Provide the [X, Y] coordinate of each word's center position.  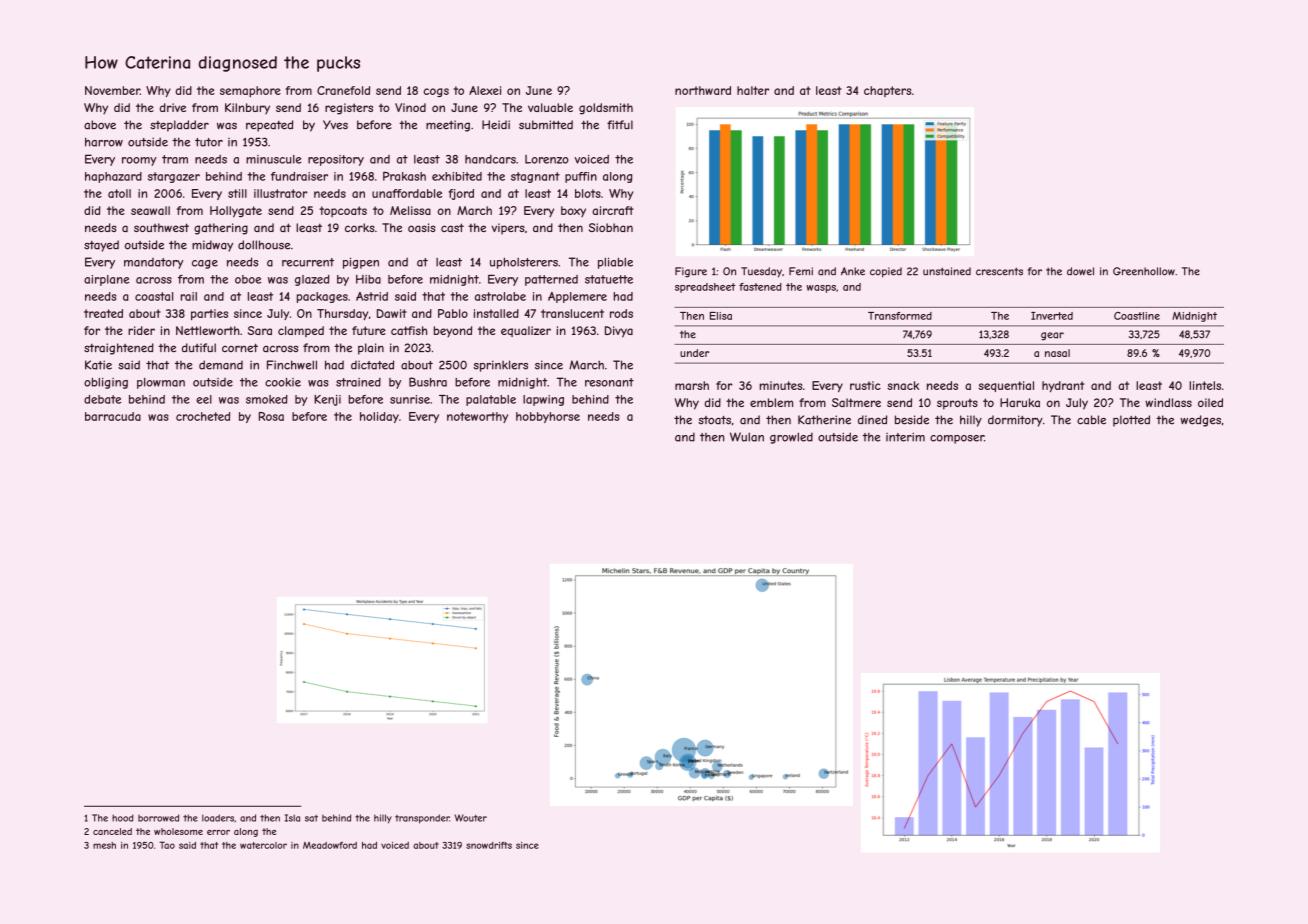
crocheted [203, 416]
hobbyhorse [548, 417]
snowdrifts [489, 845]
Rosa [271, 416]
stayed [101, 246]
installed [496, 313]
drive [173, 107]
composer [957, 439]
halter [753, 90]
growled [791, 438]
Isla [292, 818]
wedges [1200, 421]
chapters [887, 91]
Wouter [471, 818]
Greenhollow [1144, 271]
